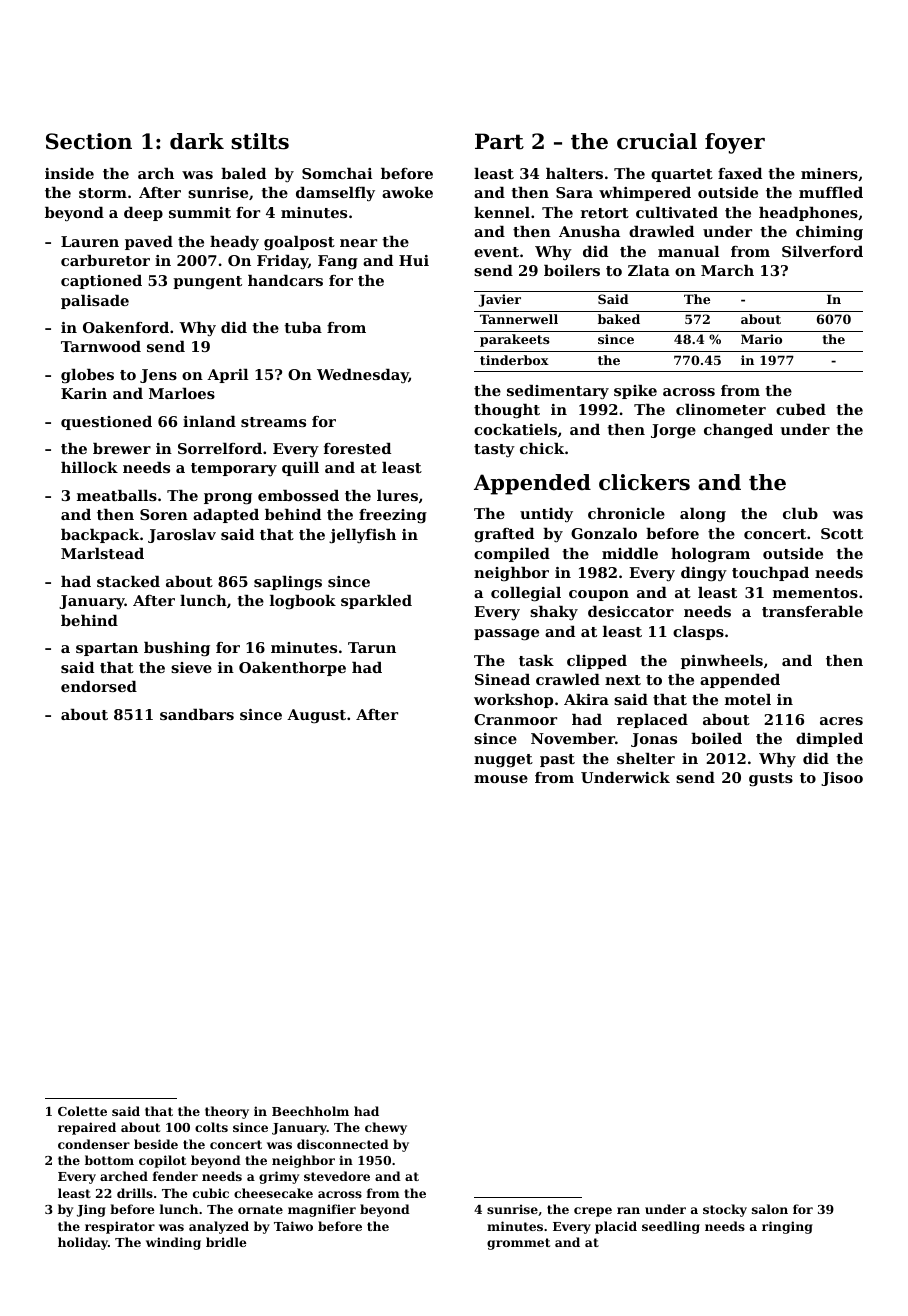 The height and width of the screenshot is (1316, 908). What do you see at coordinates (771, 780) in the screenshot?
I see `gusts` at bounding box center [771, 780].
